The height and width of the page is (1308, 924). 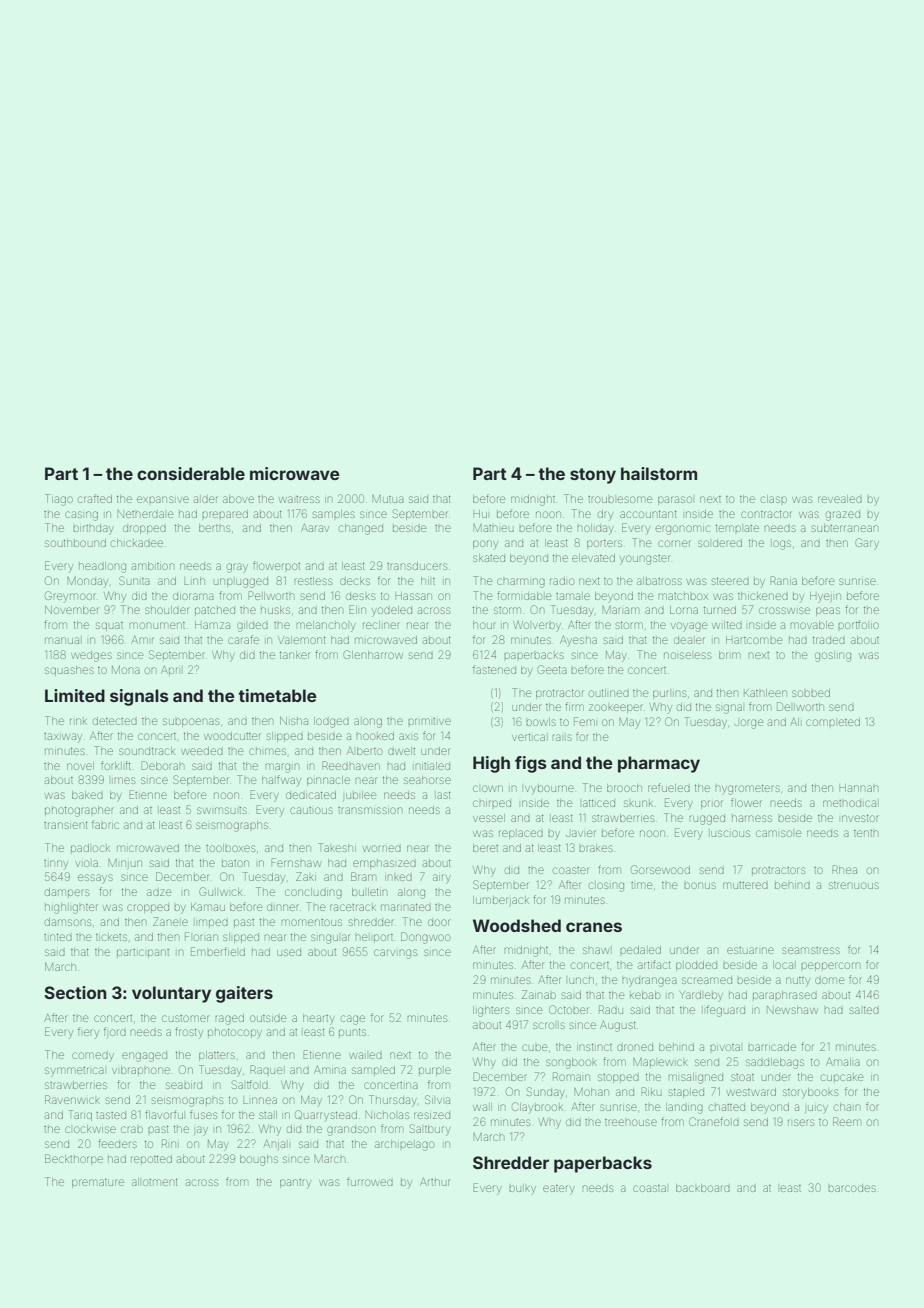 What do you see at coordinates (435, 1071) in the page?
I see `purple` at bounding box center [435, 1071].
